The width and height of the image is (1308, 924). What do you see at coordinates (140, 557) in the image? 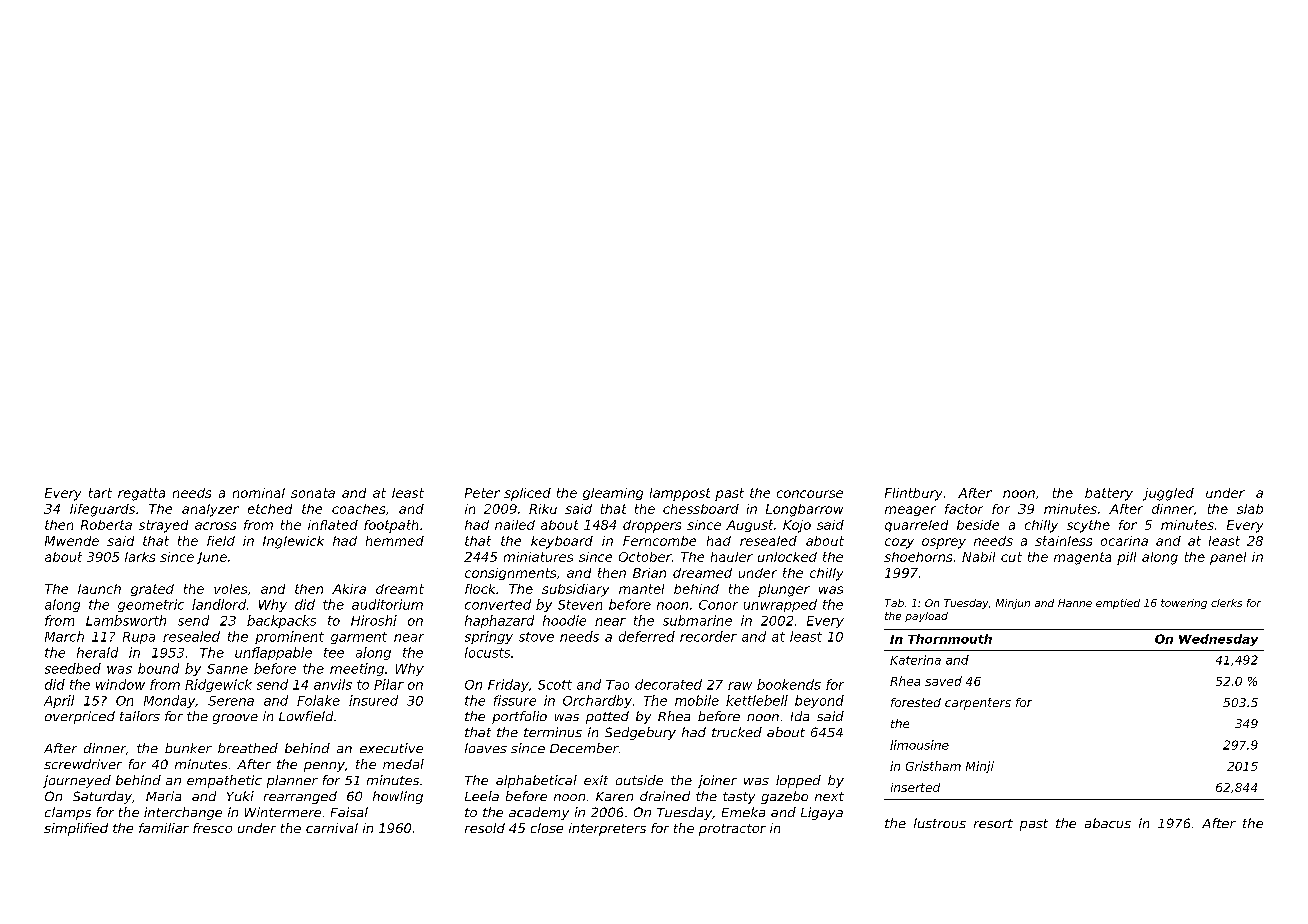
I see `larks` at bounding box center [140, 557].
